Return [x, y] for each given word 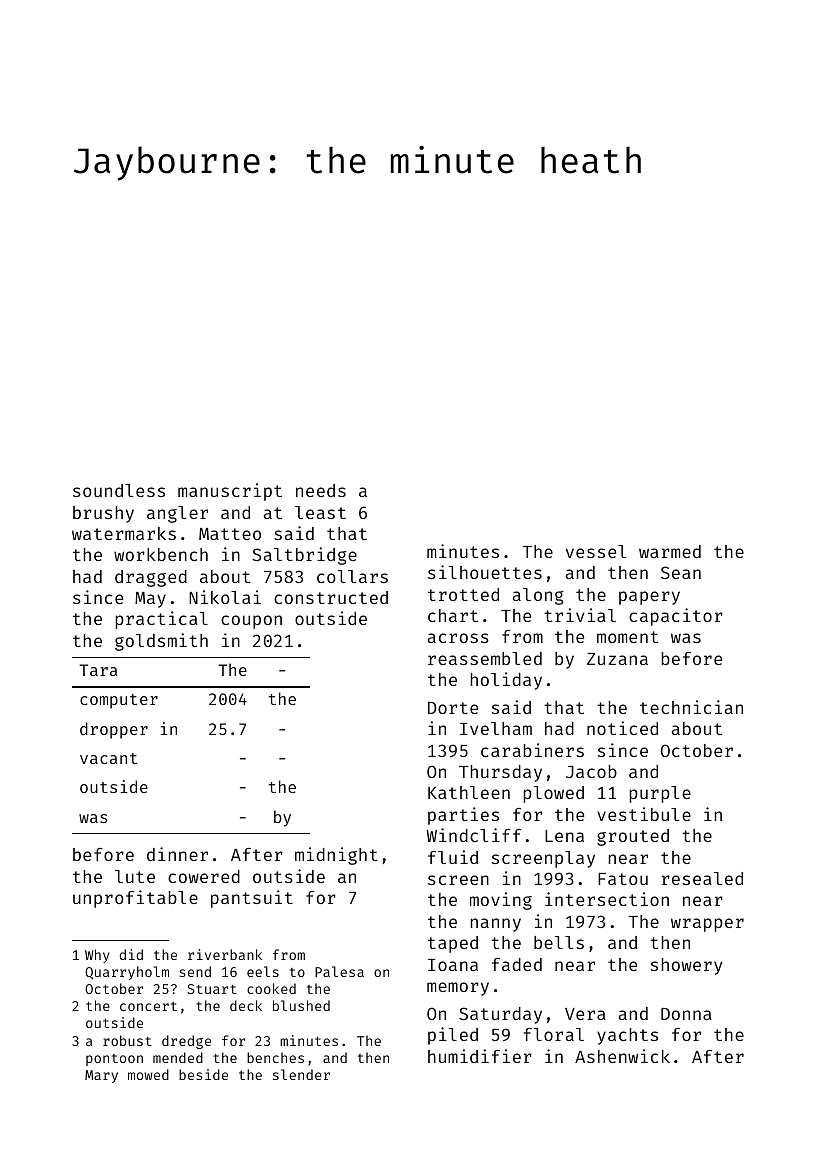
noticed [622, 728]
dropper [114, 730]
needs [321, 490]
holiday [506, 681]
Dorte [453, 708]
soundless [119, 490]
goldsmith [161, 642]
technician [691, 707]
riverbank [225, 954]
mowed [148, 1074]
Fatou [623, 879]
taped [453, 944]
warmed [670, 551]
